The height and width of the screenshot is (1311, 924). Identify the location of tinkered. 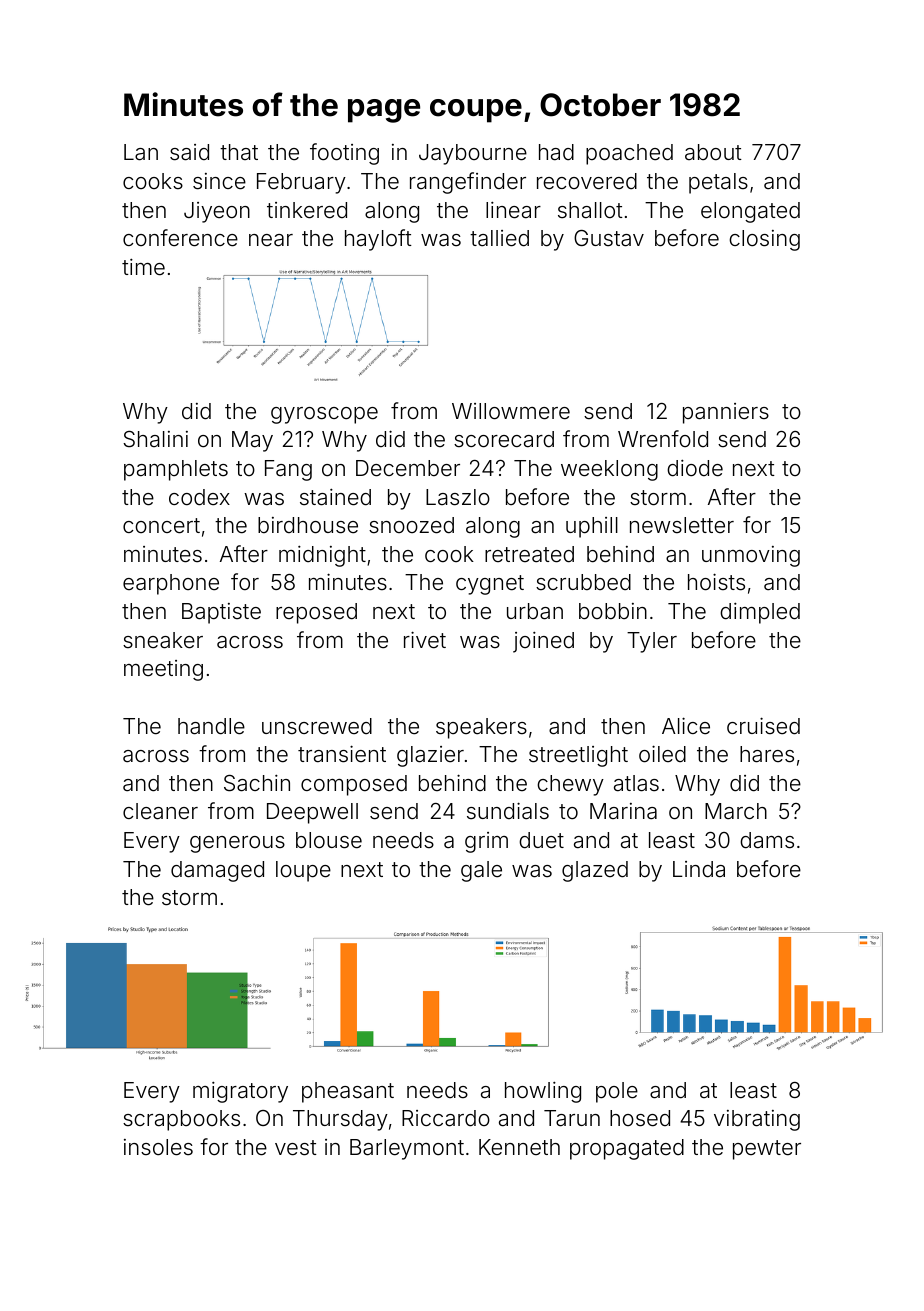
(307, 210).
